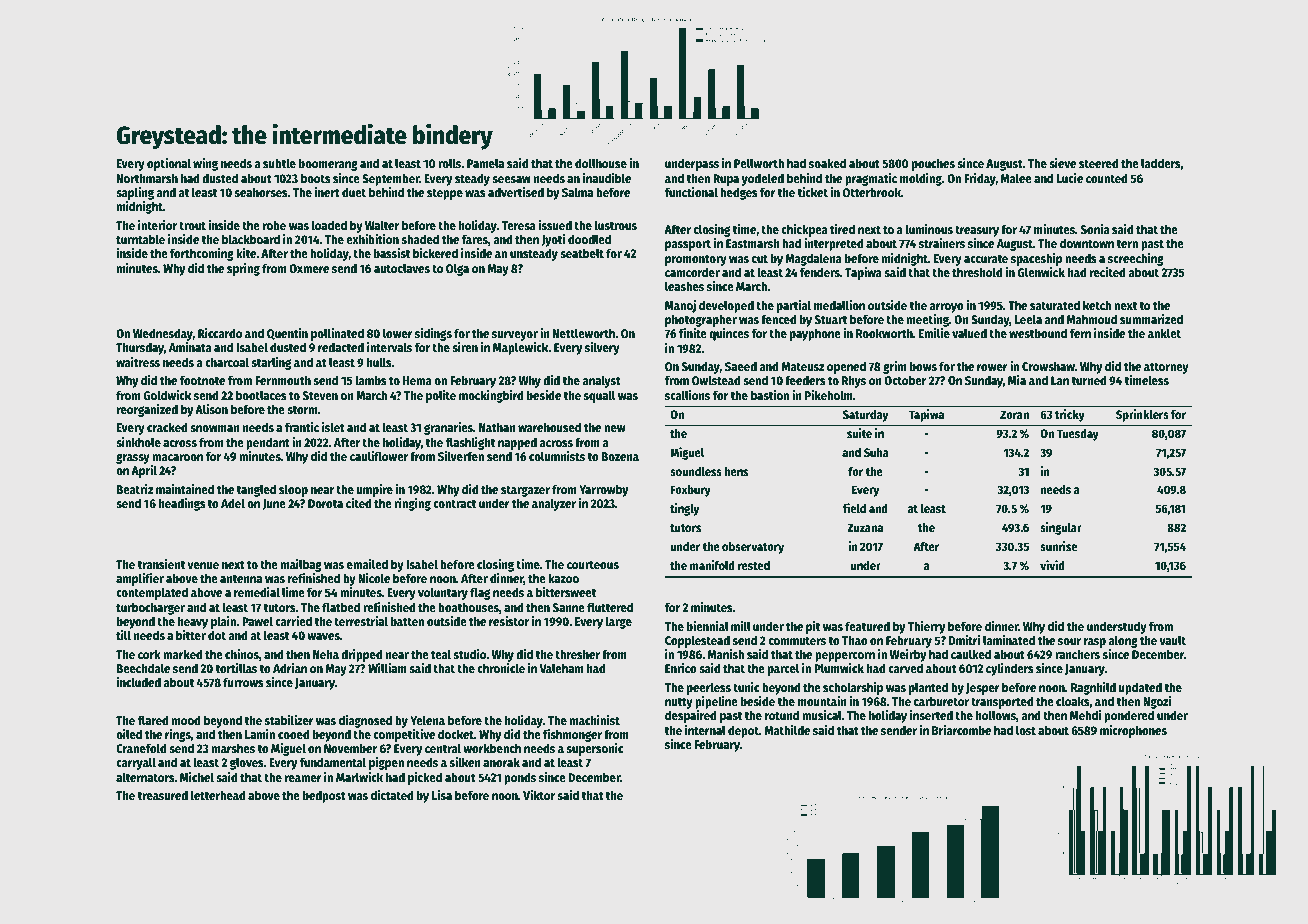 The width and height of the document is (1308, 924). What do you see at coordinates (1002, 703) in the document?
I see `transported` at bounding box center [1002, 703].
